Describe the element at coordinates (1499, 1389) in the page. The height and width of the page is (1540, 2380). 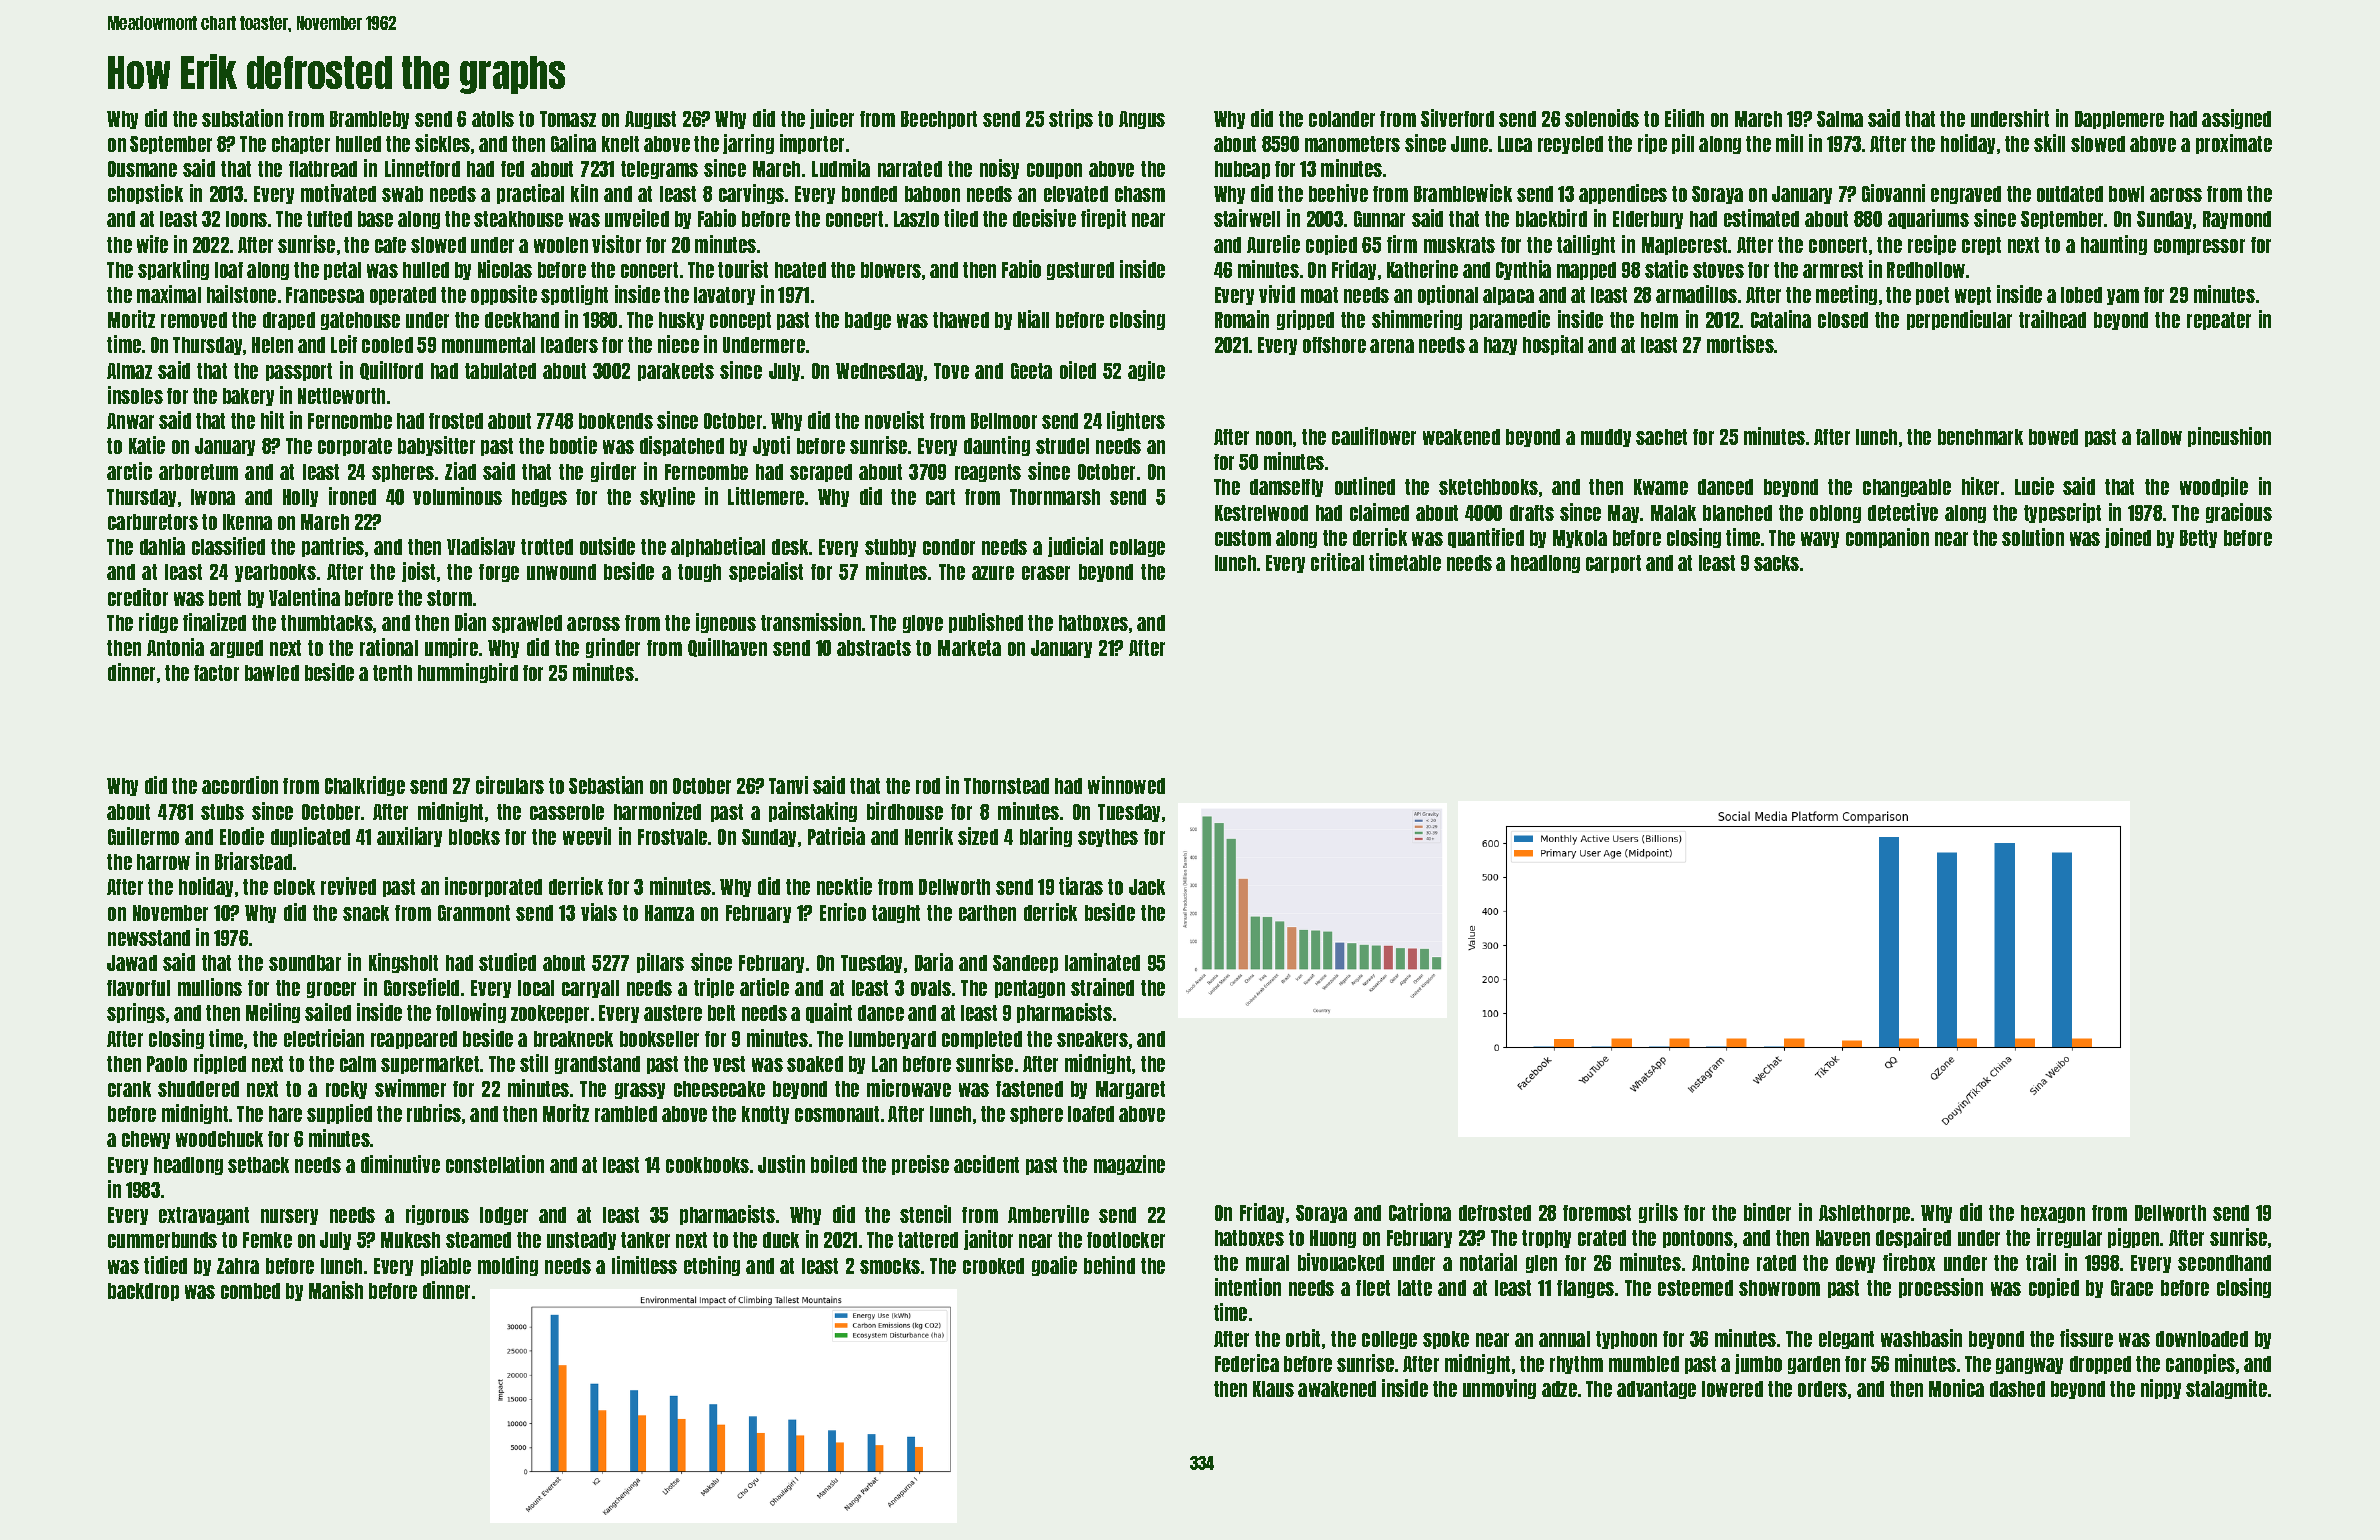
I see `unmoving` at that location.
